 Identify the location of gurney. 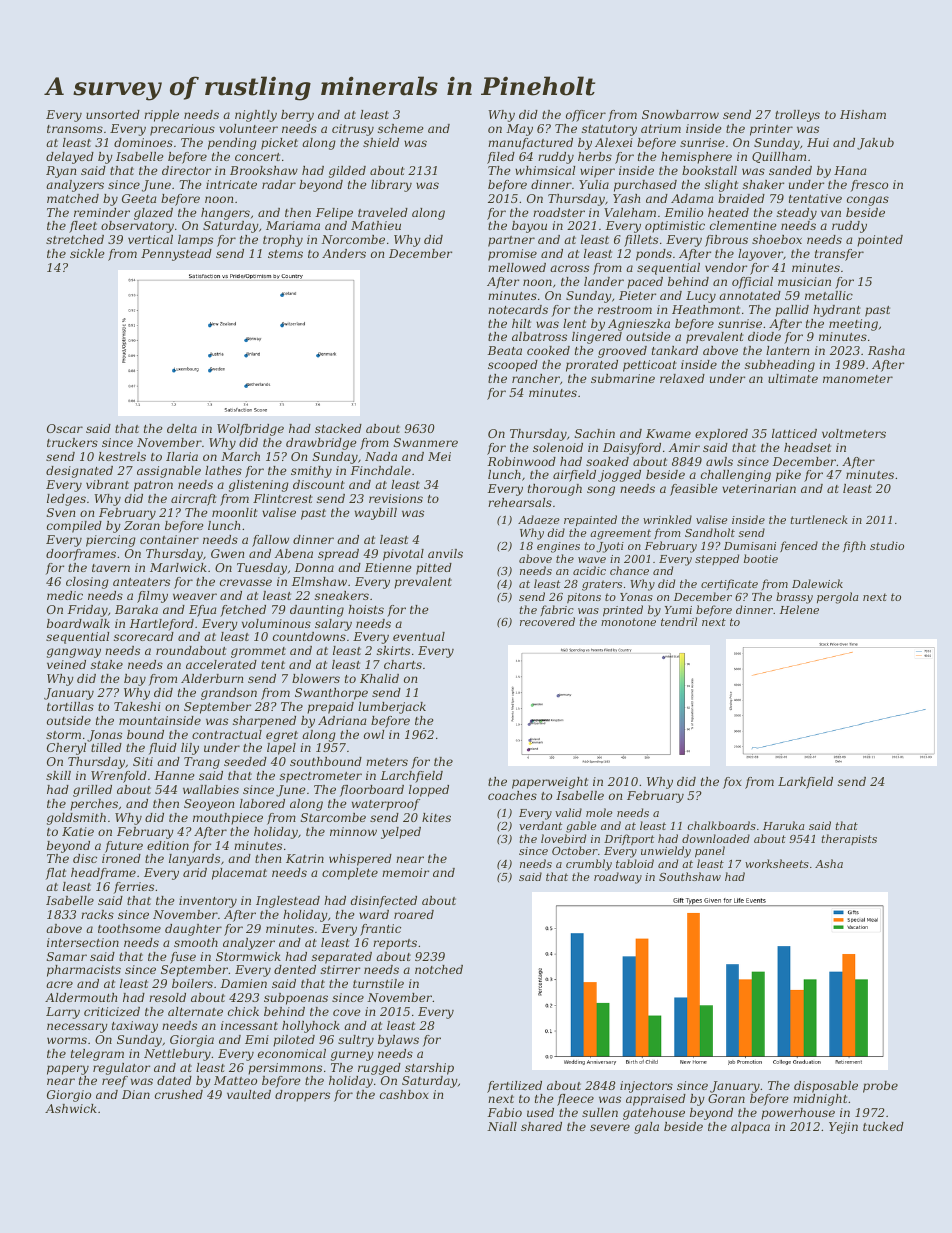
(352, 1056).
